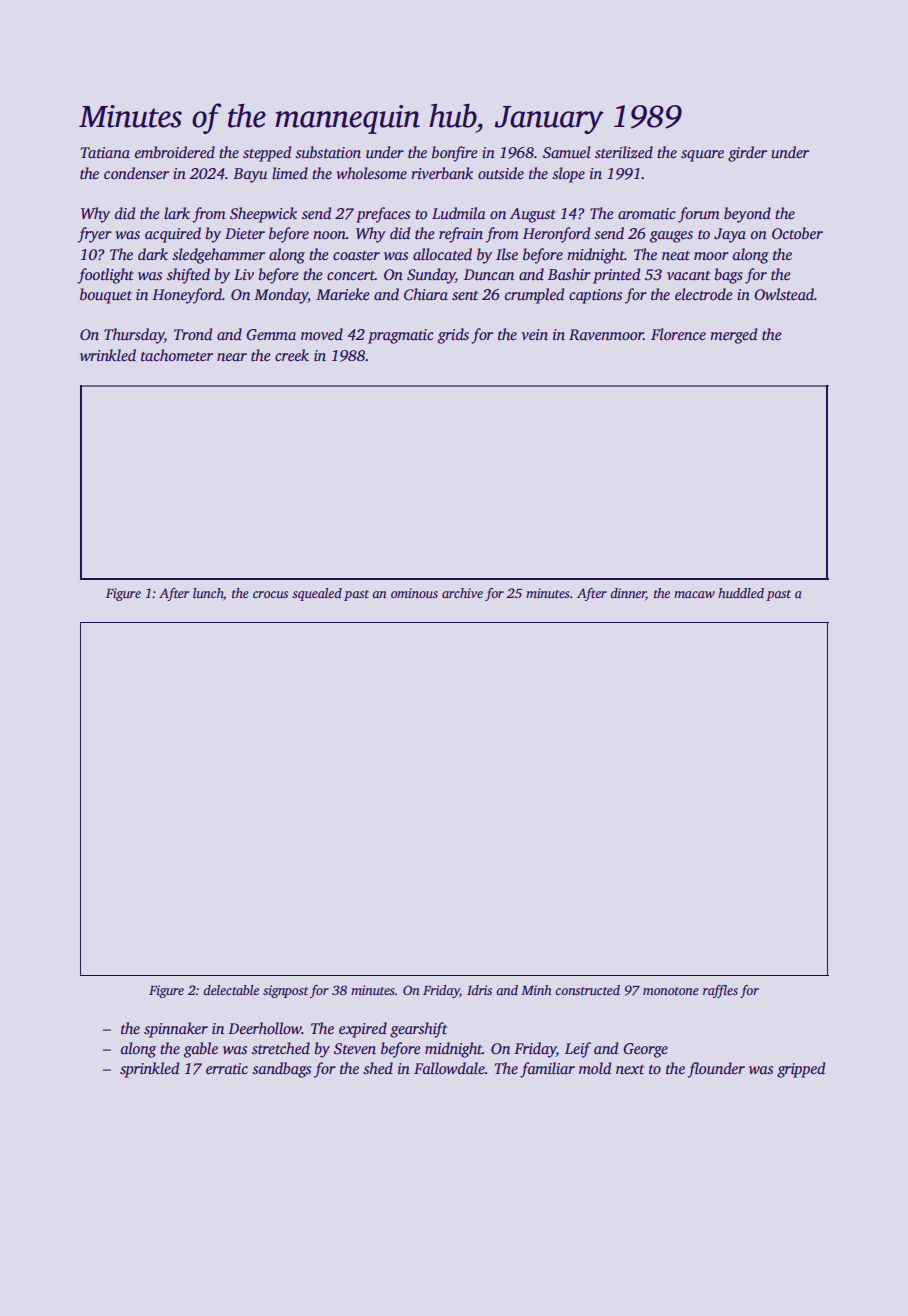 The height and width of the page is (1316, 908). Describe the element at coordinates (263, 215) in the page. I see `Sheepwick` at that location.
